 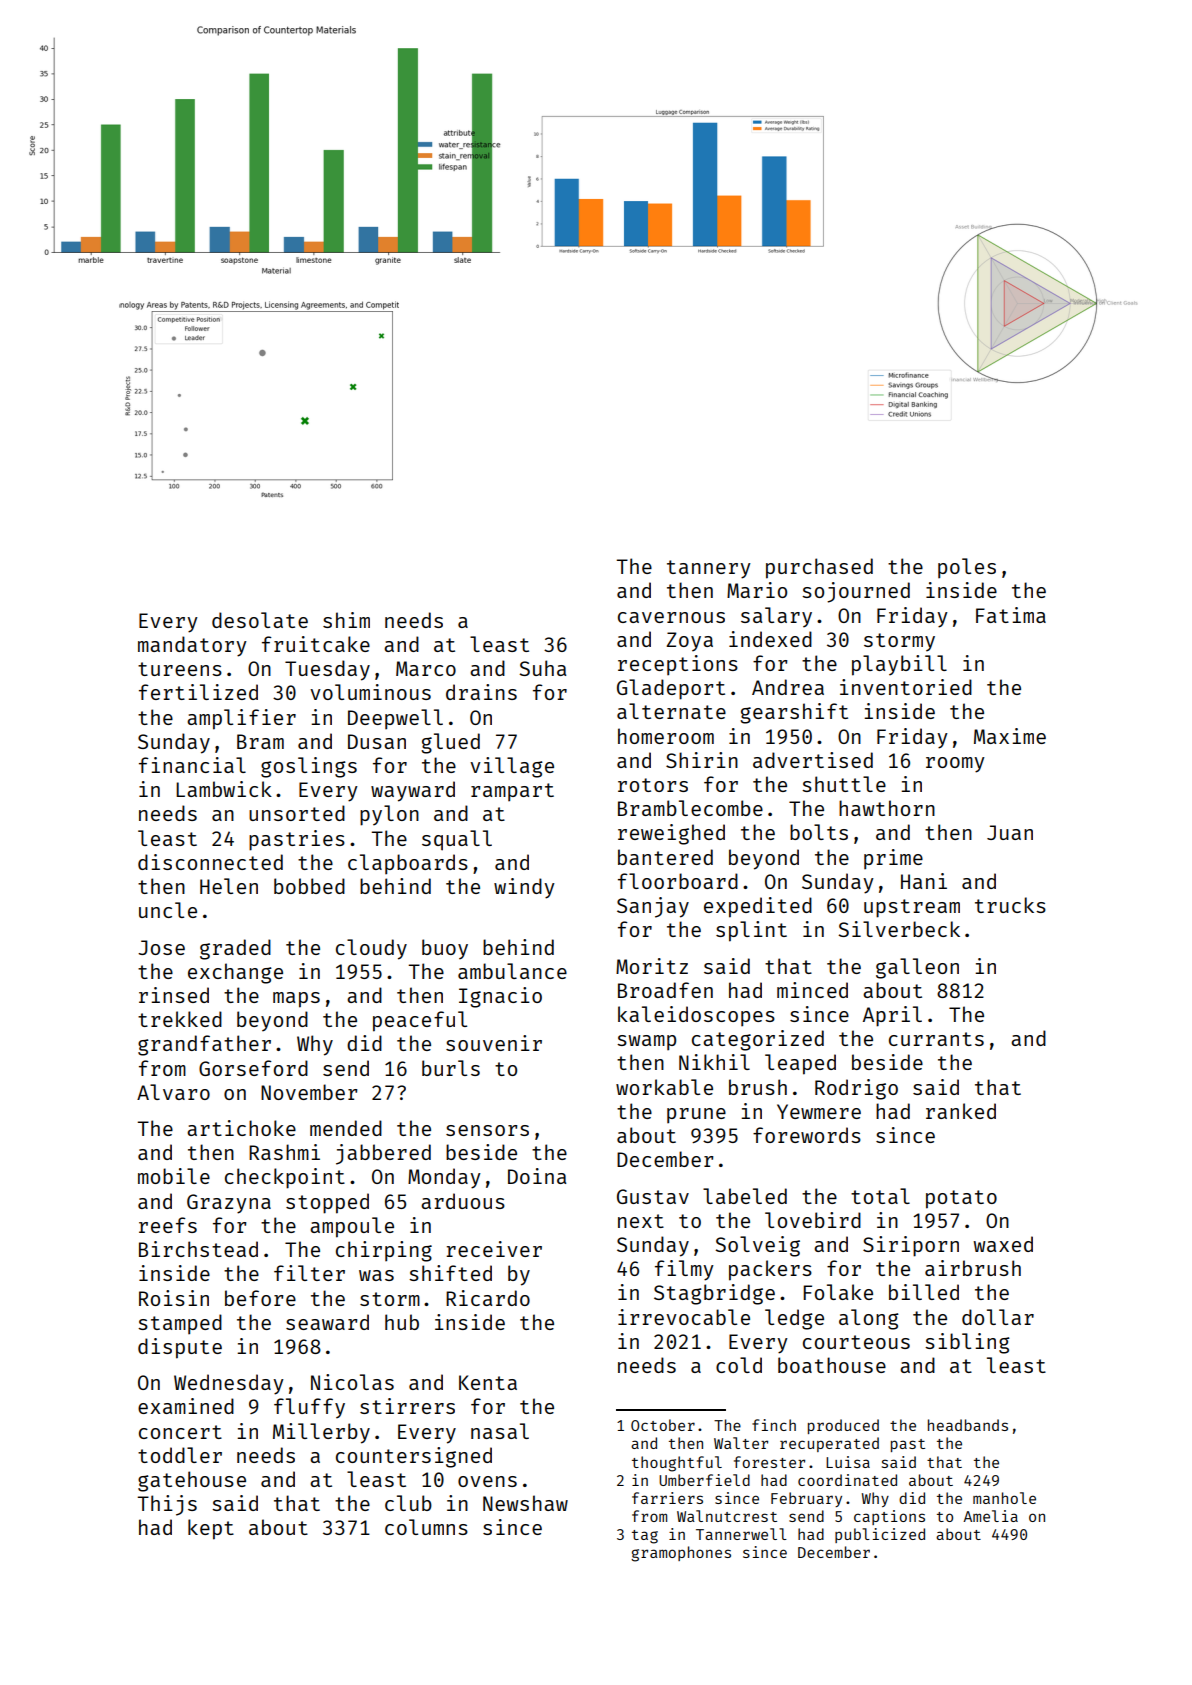 I want to click on dollar, so click(x=998, y=1317).
